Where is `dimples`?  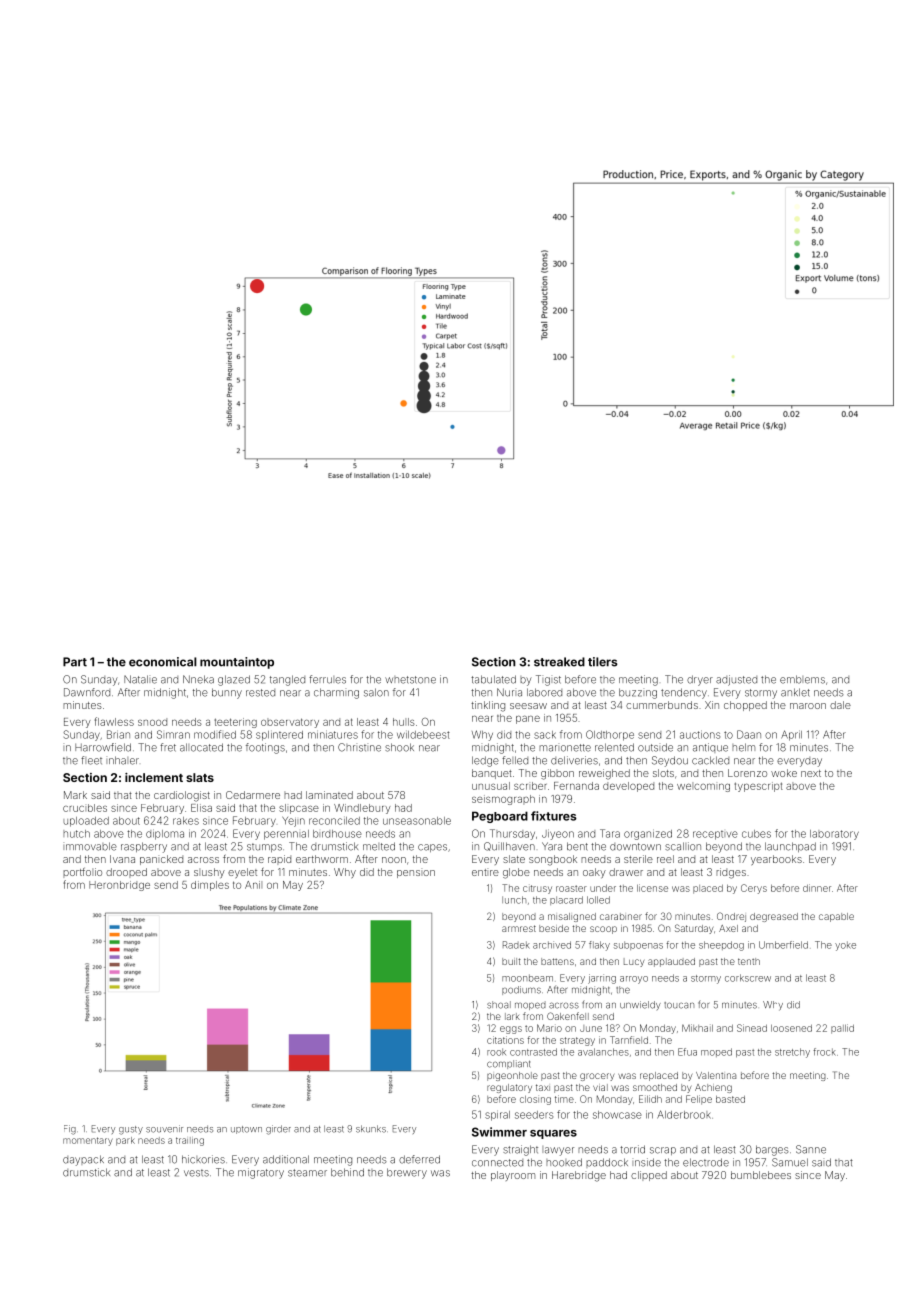
dimples is located at coordinates (210, 886).
